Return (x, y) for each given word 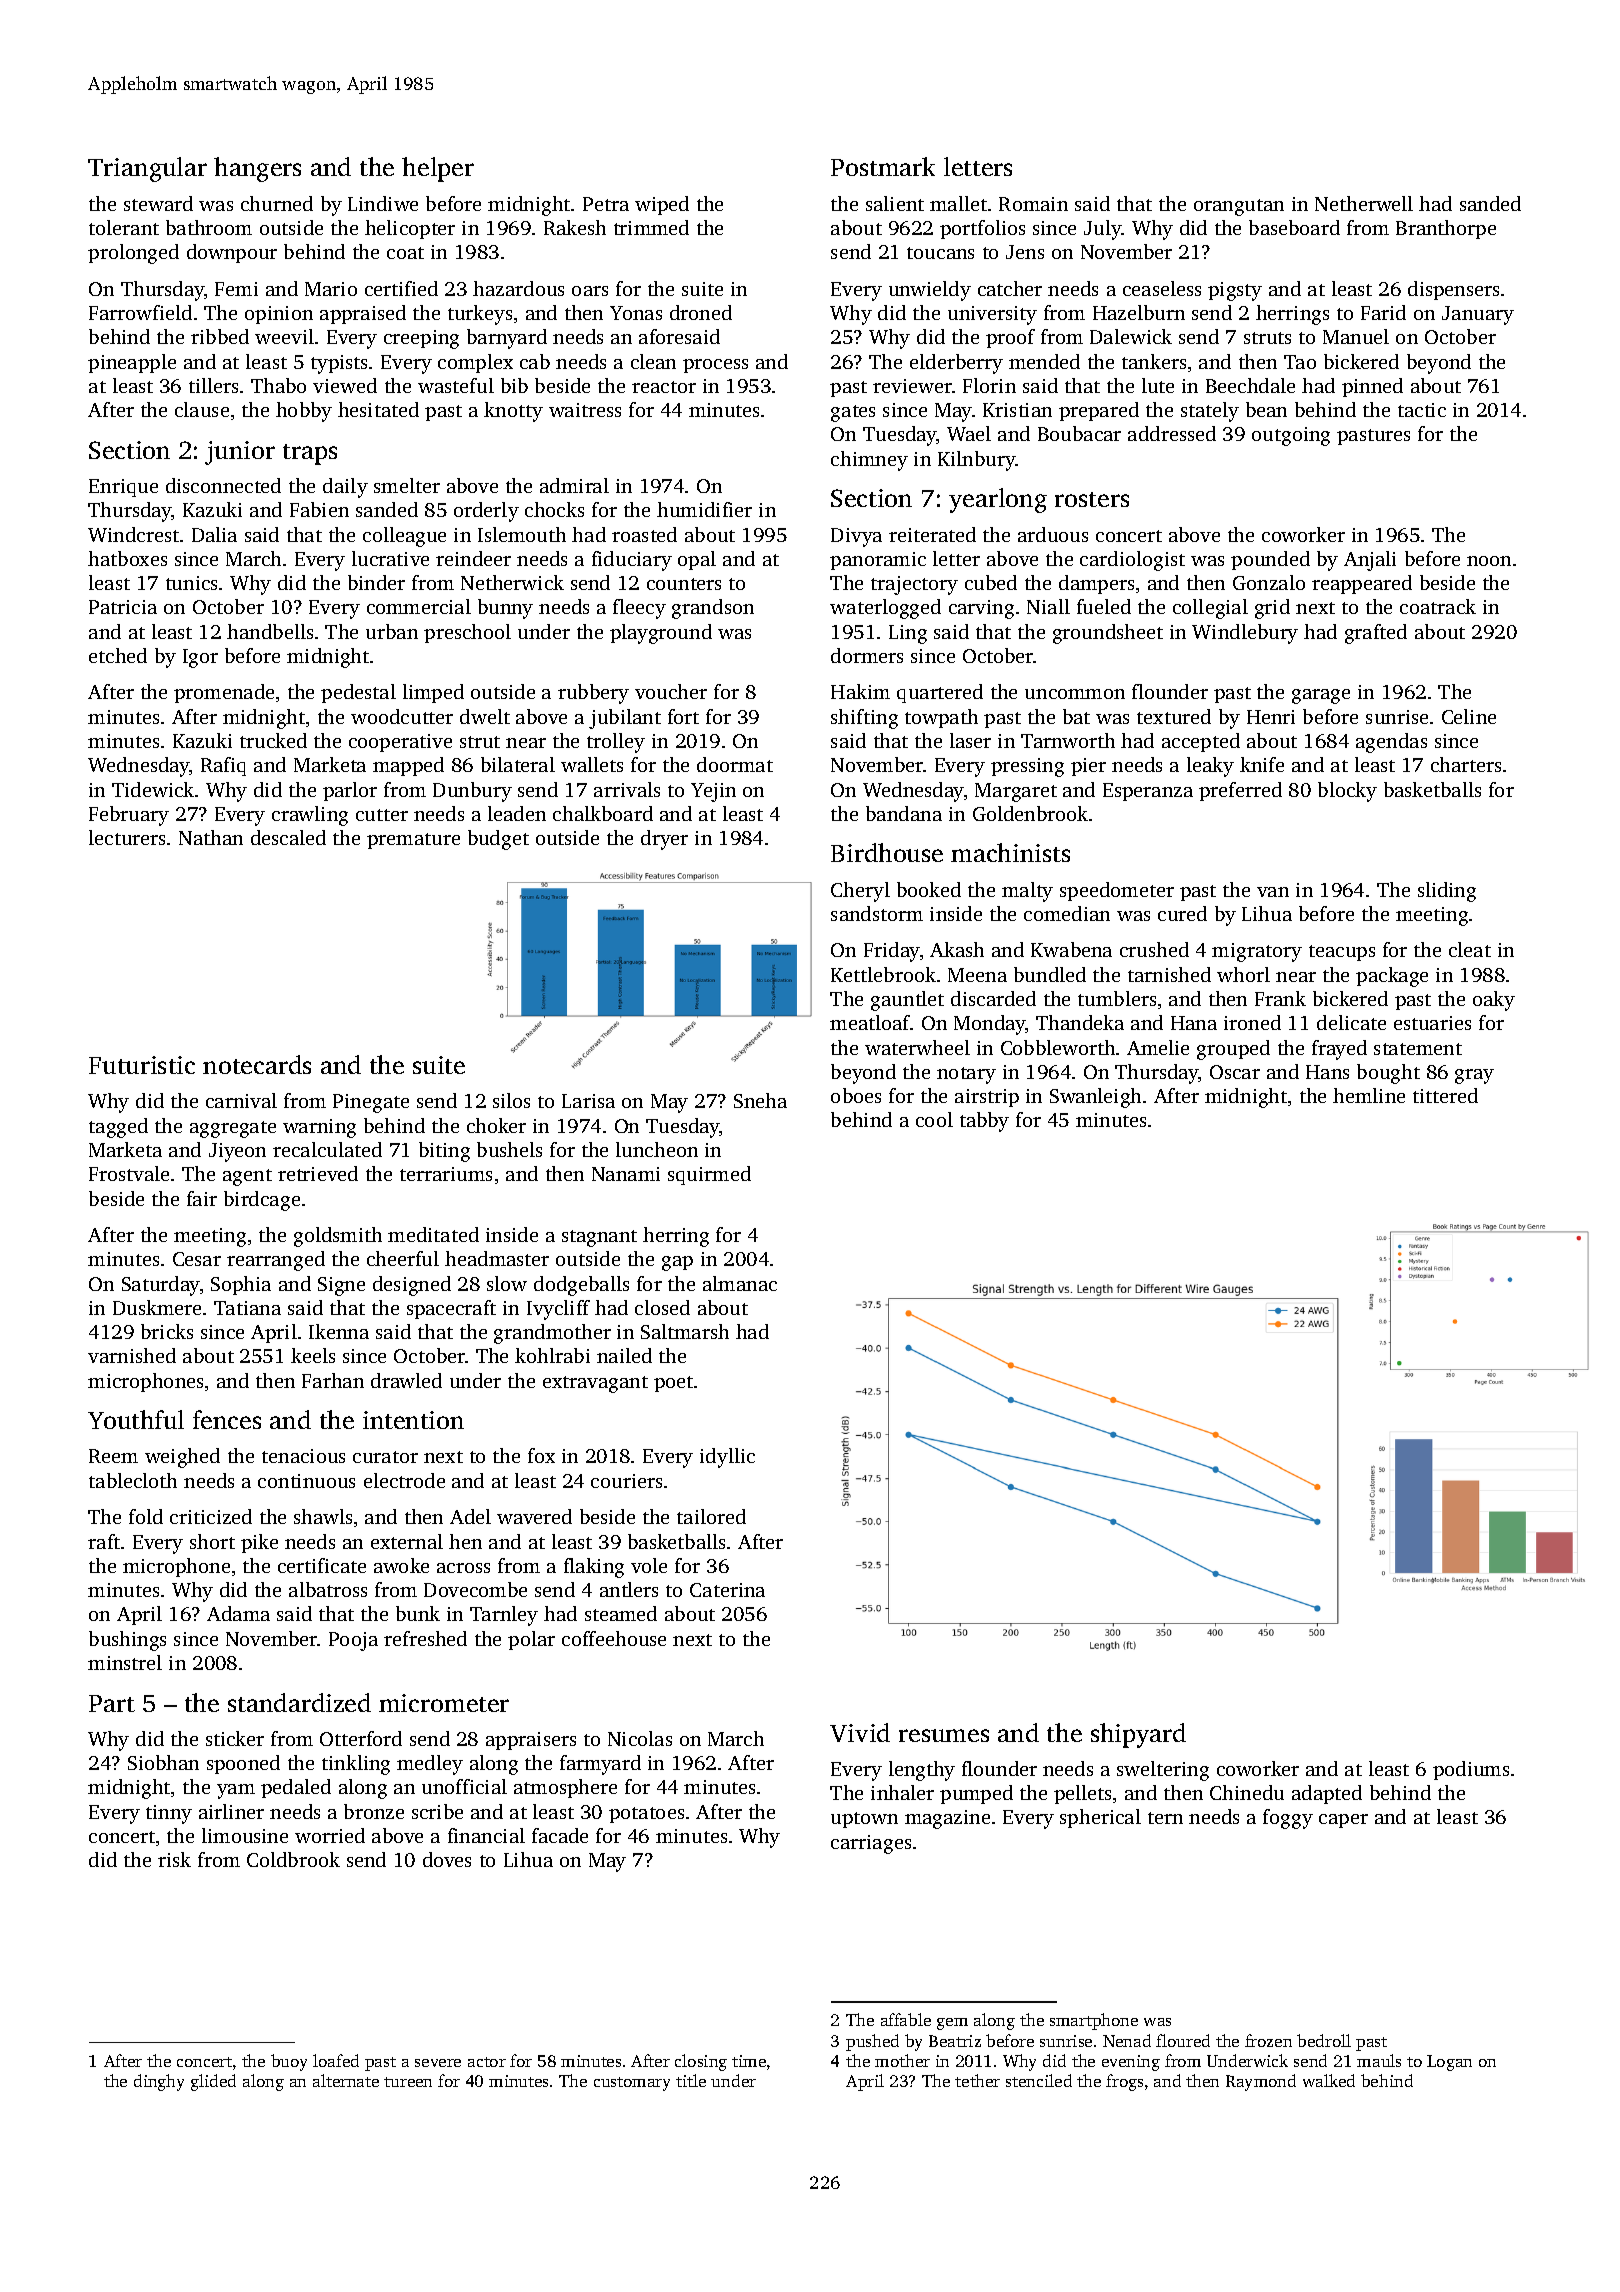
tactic (1422, 410)
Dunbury (472, 792)
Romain (1033, 204)
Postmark (883, 166)
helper (438, 169)
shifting (864, 719)
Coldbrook (293, 1859)
